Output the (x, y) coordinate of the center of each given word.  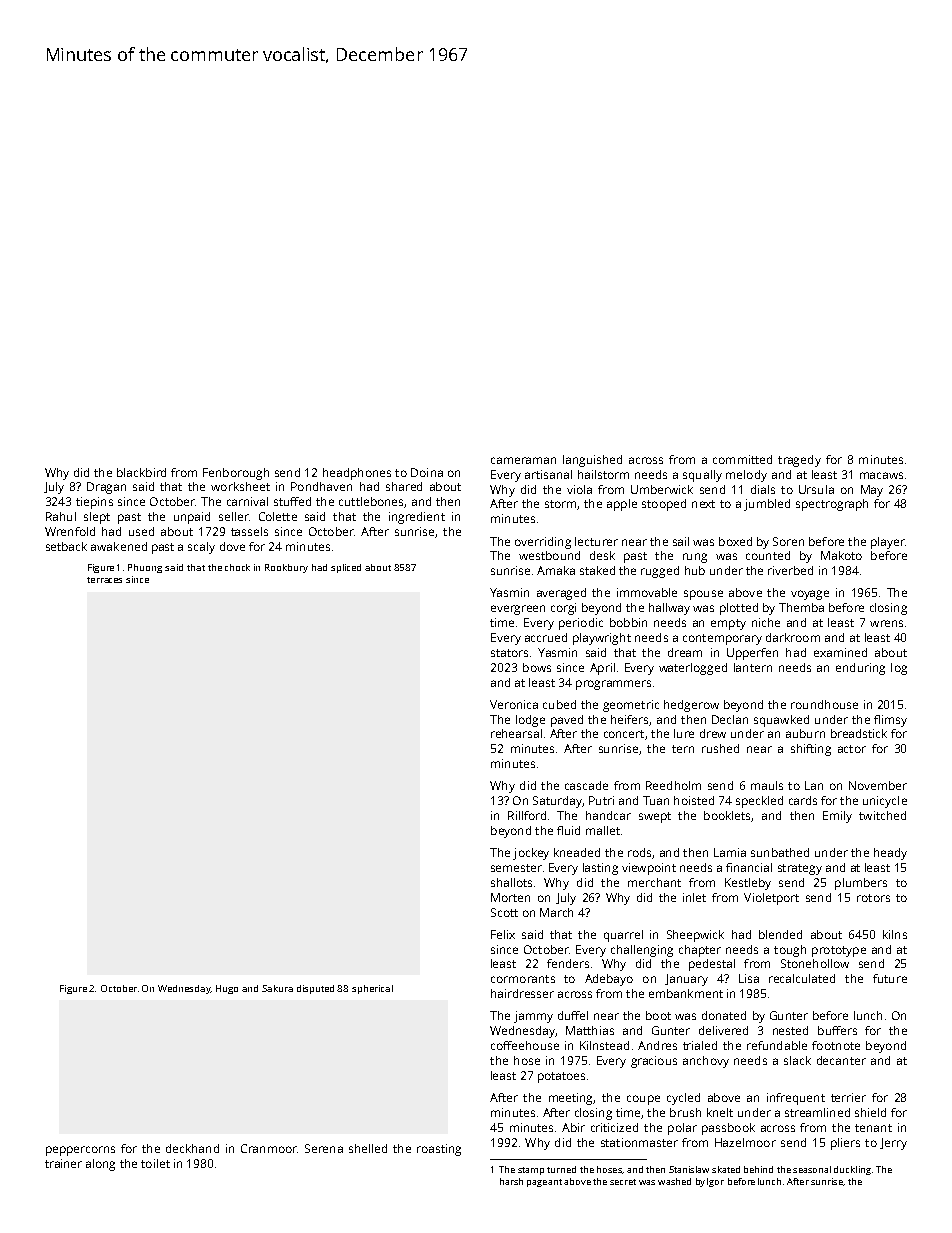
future (890, 978)
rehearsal (516, 733)
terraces (104, 580)
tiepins (94, 503)
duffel (573, 1015)
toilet (155, 1163)
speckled (759, 802)
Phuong (145, 568)
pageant (544, 1183)
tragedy (799, 461)
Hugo (227, 989)
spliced (346, 568)
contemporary (722, 639)
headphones (357, 474)
